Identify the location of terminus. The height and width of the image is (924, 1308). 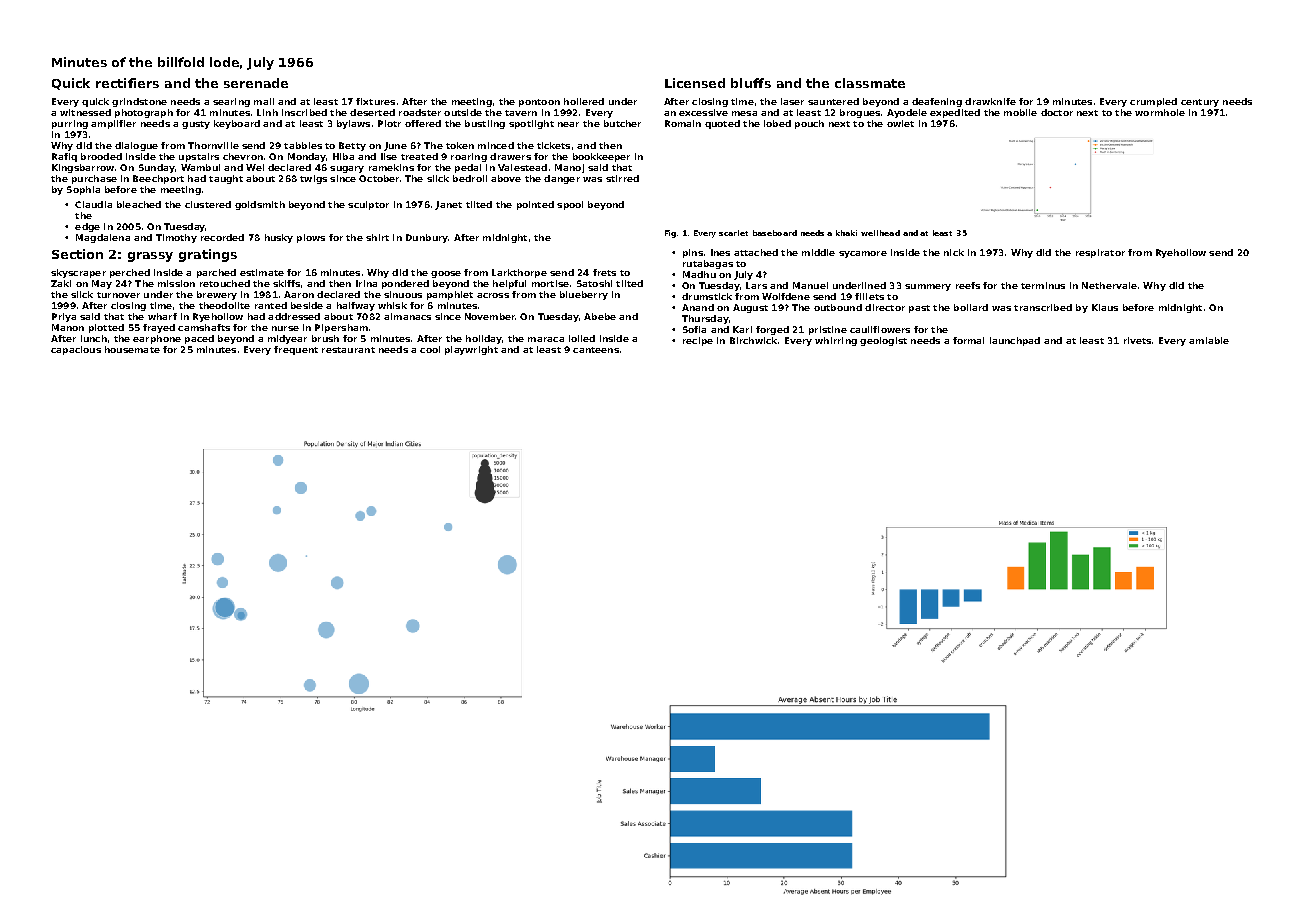
(1043, 285).
